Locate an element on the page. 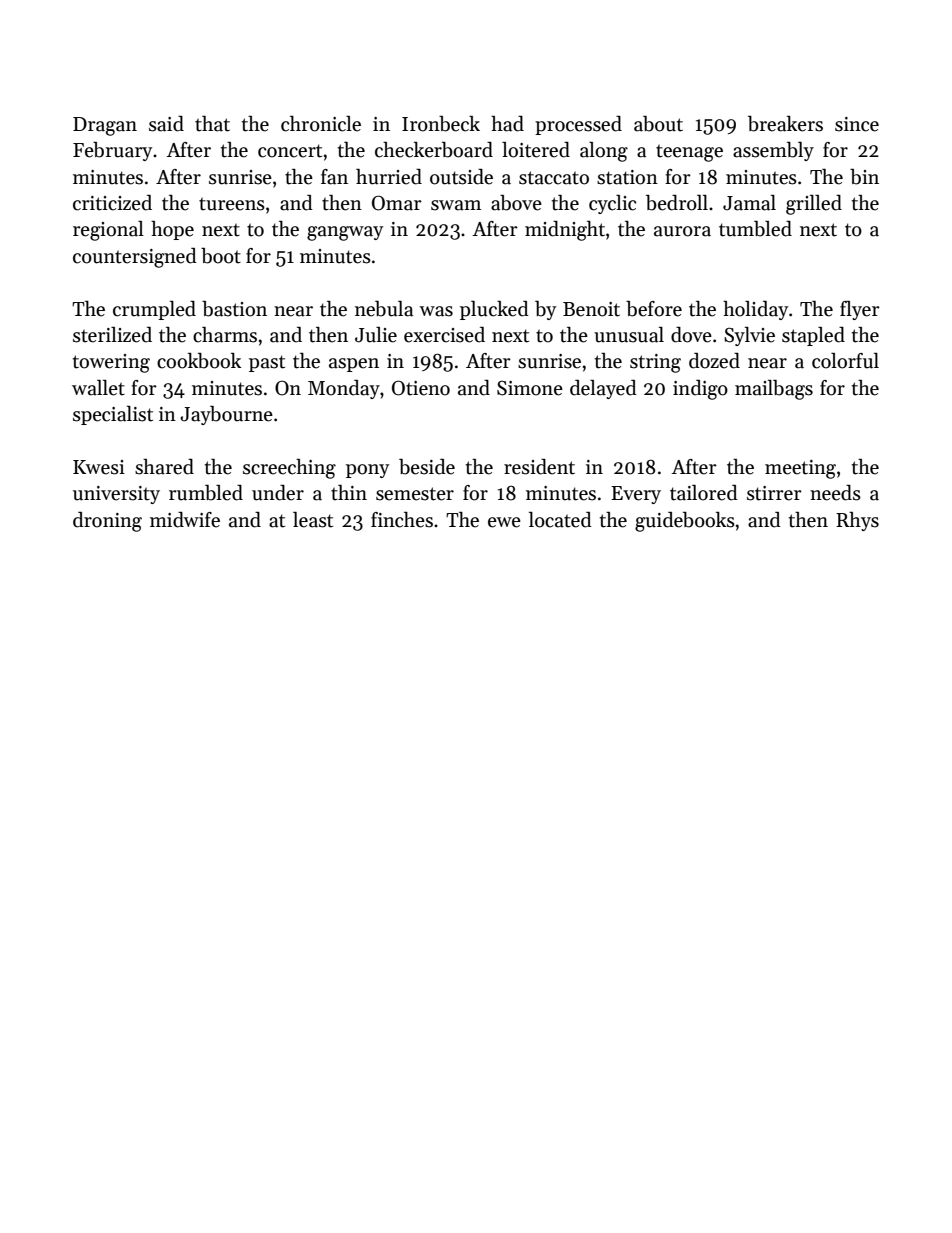 Image resolution: width=952 pixels, height=1233 pixels. droning is located at coordinates (107, 522).
